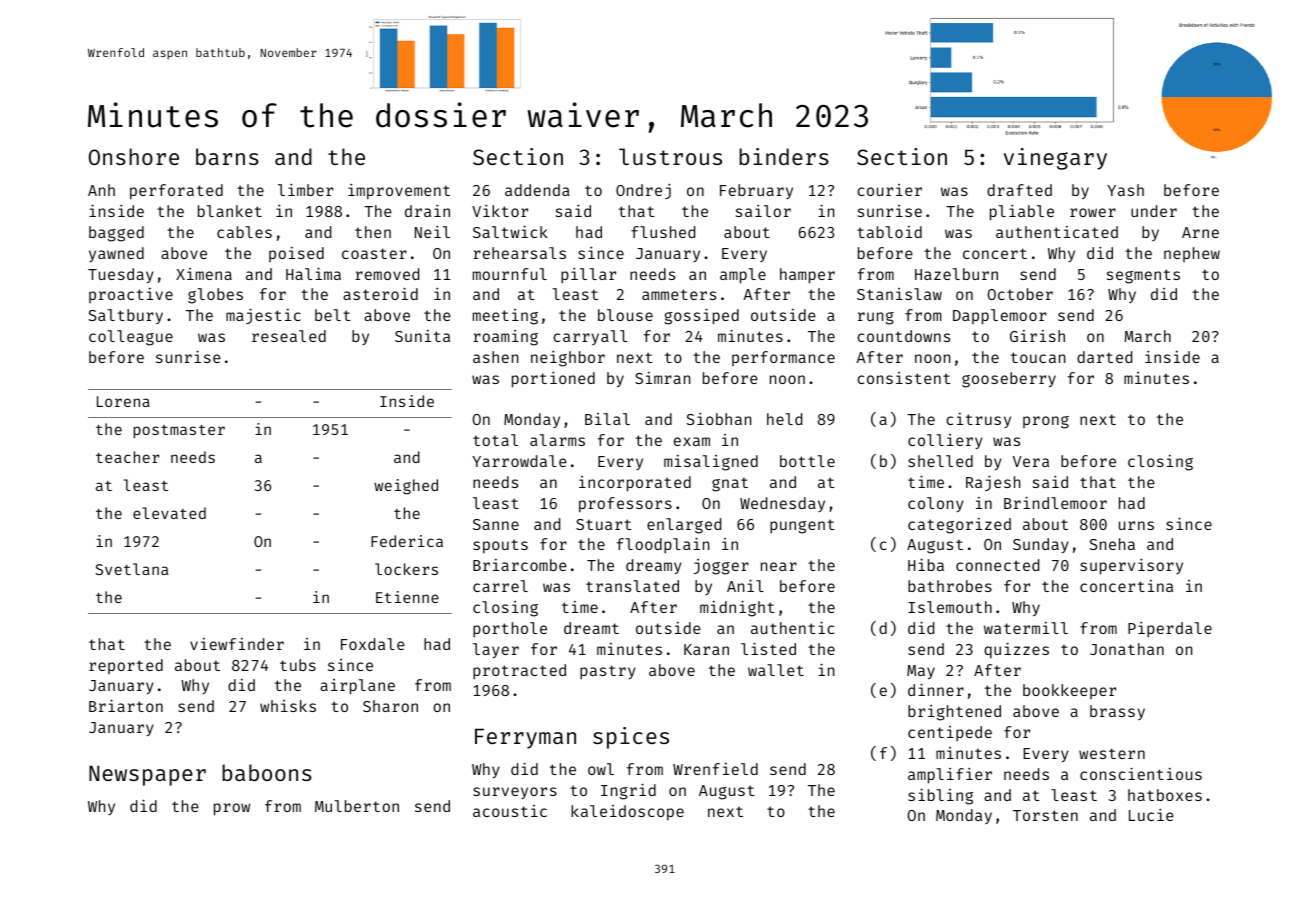  I want to click on elevated, so click(169, 513).
